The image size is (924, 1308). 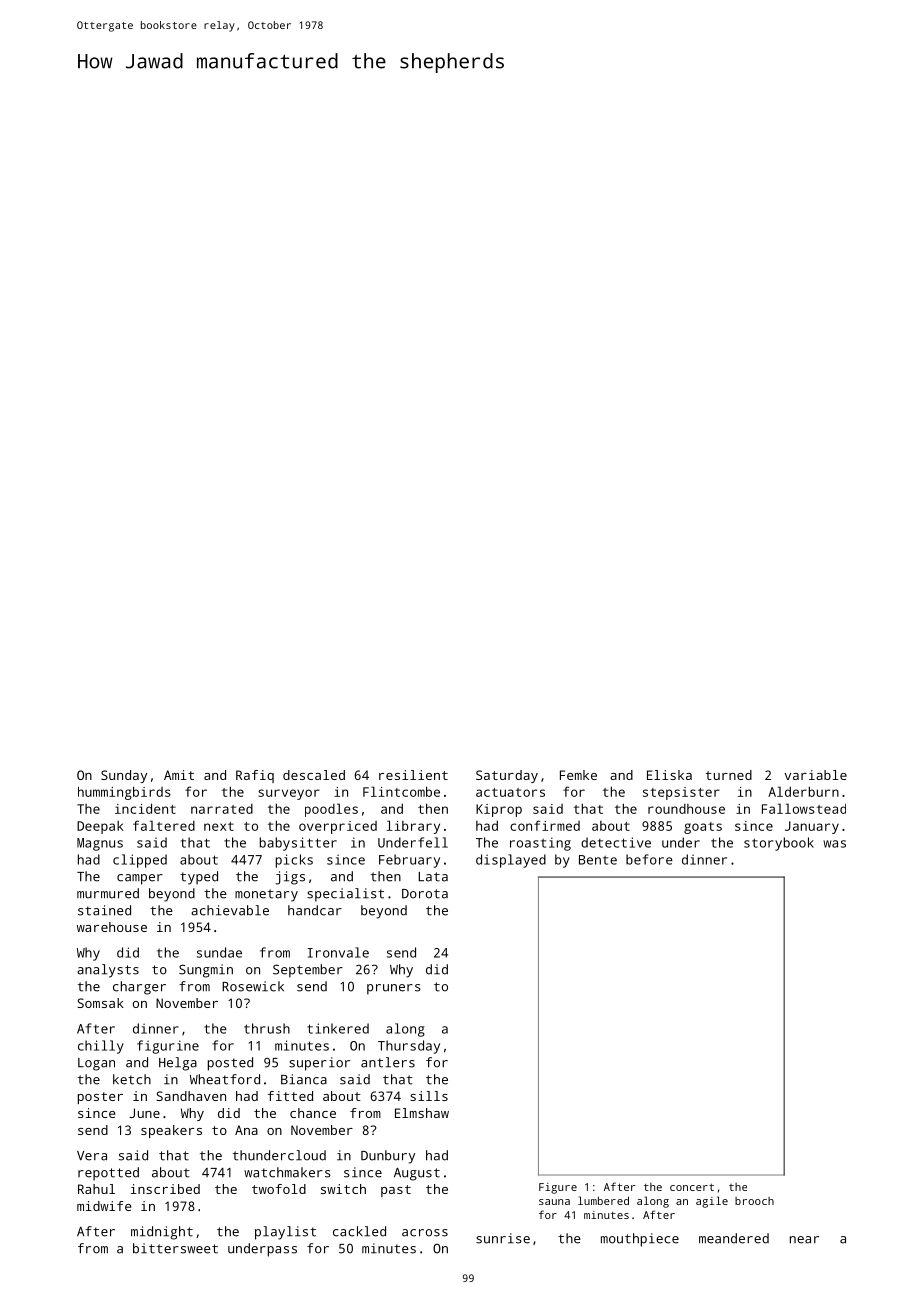 I want to click on Ironvale, so click(x=338, y=952).
